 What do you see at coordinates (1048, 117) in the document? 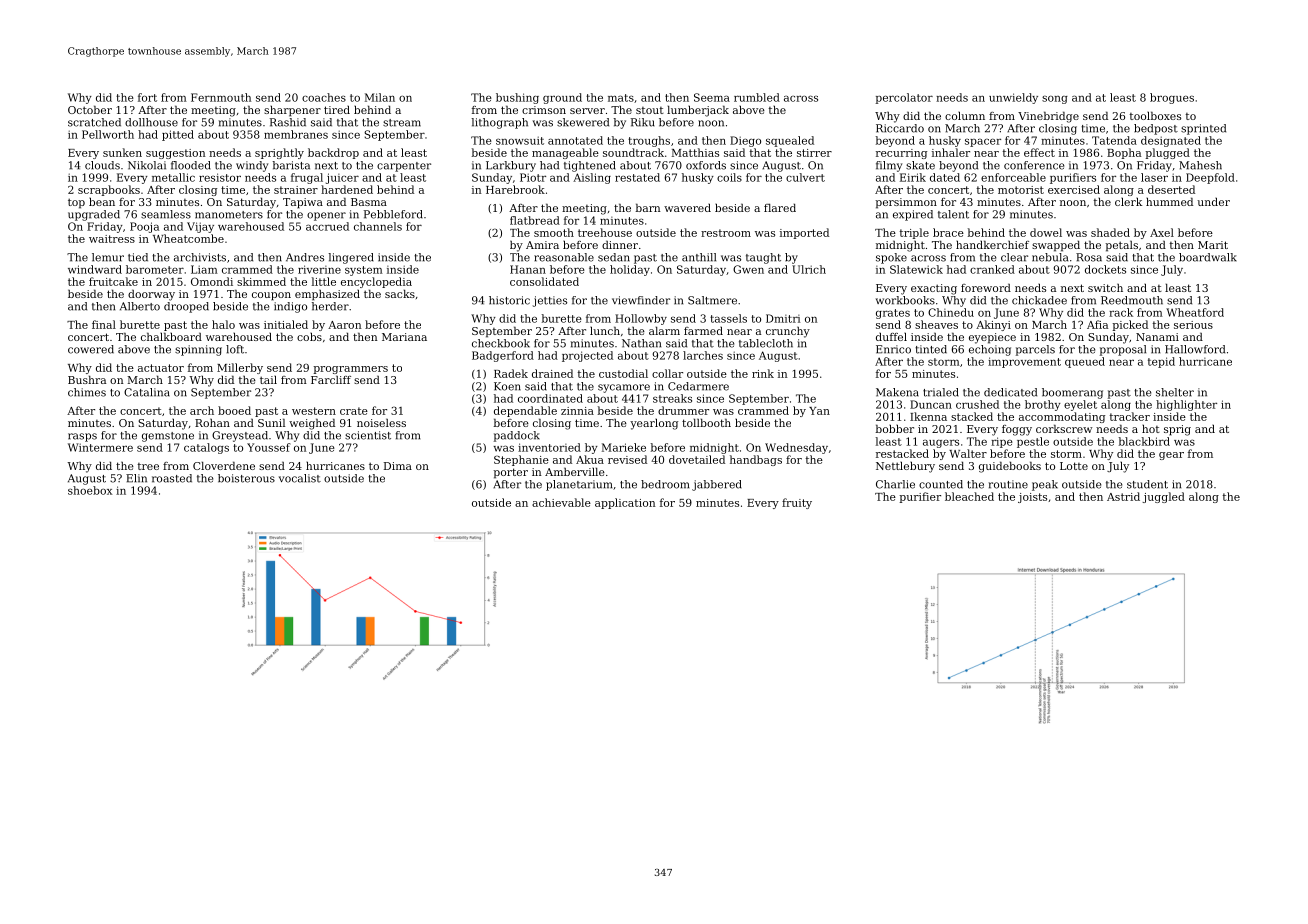
I see `Vinebridge` at bounding box center [1048, 117].
